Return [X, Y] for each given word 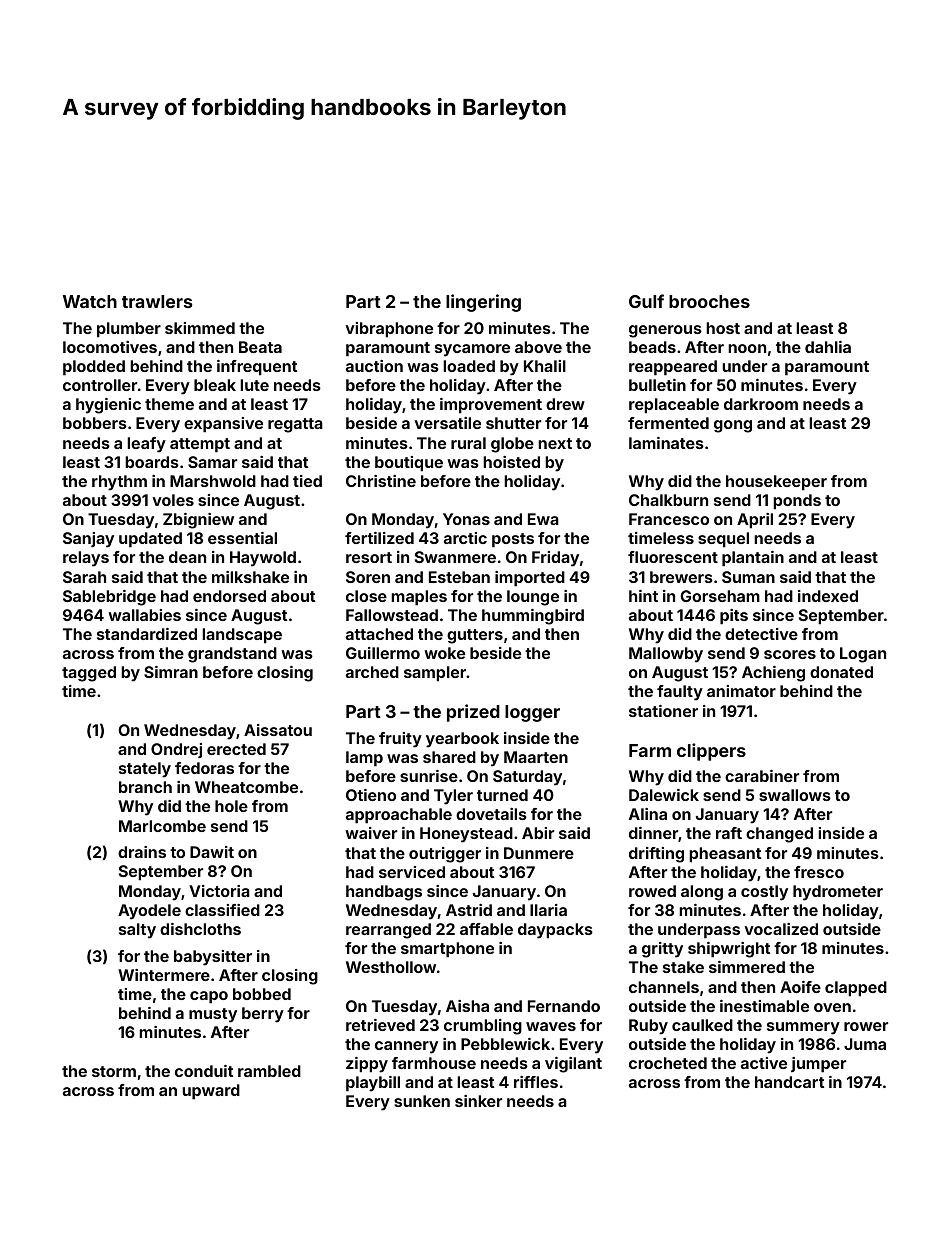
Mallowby [666, 655]
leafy [146, 445]
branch [145, 787]
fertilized [379, 538]
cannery [406, 1047]
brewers [681, 577]
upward [211, 1092]
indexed [828, 596]
